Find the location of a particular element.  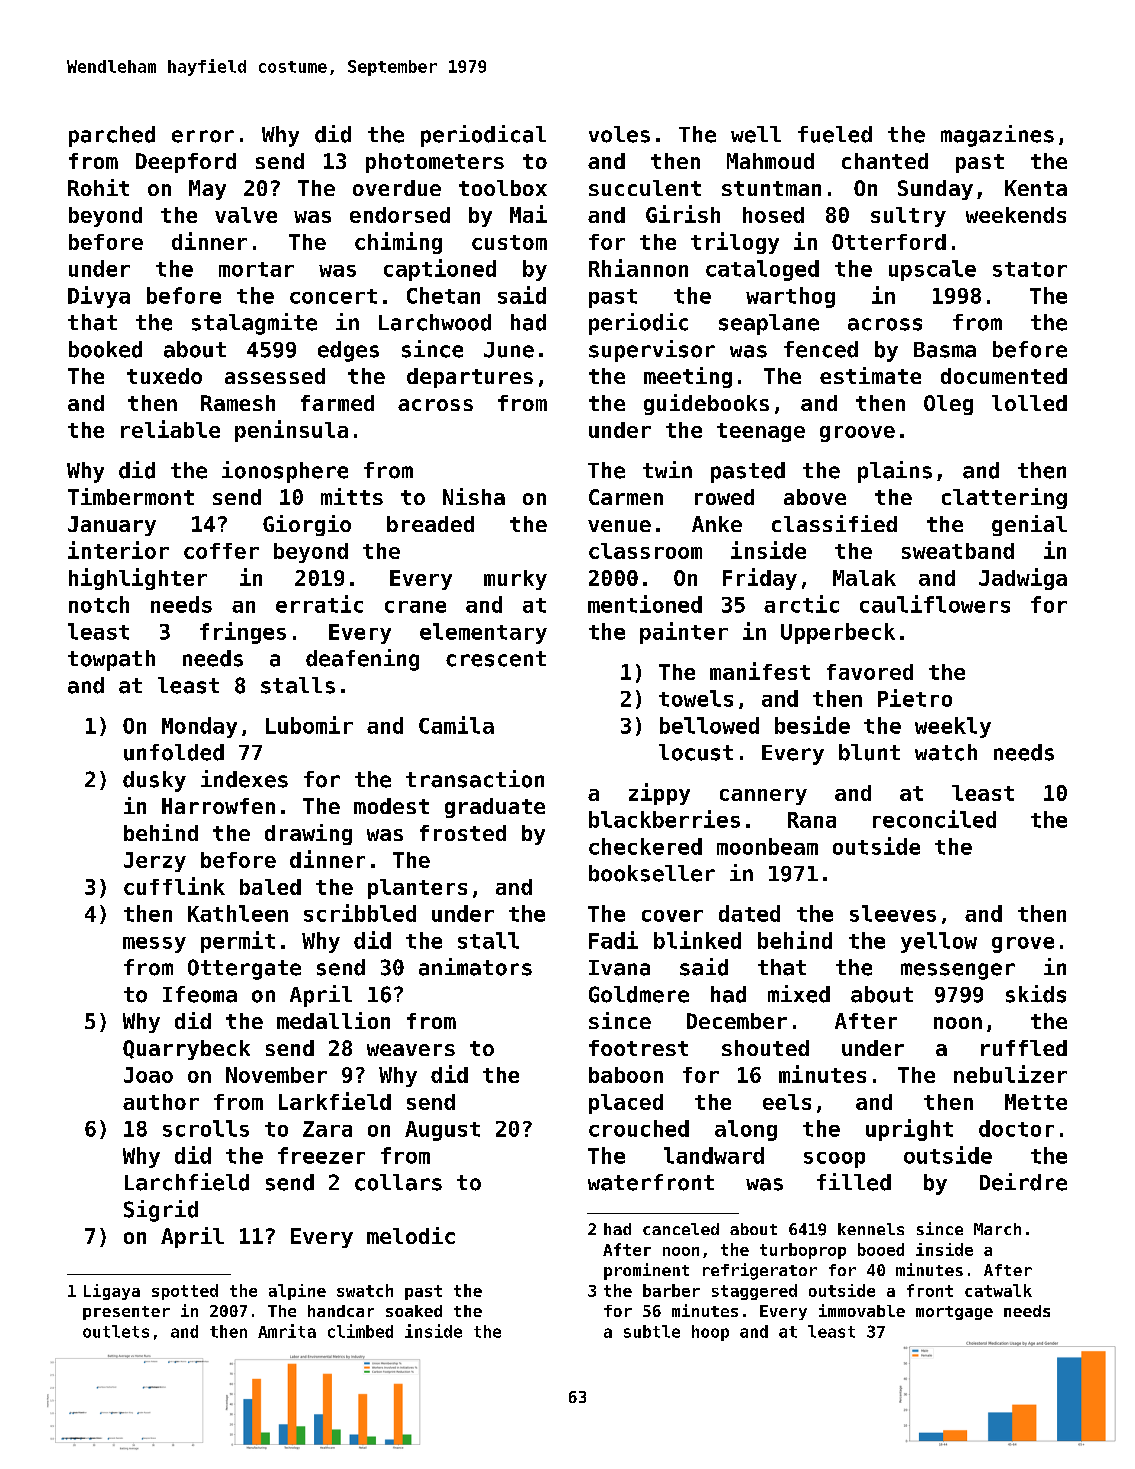

magazines is located at coordinates (997, 136).
